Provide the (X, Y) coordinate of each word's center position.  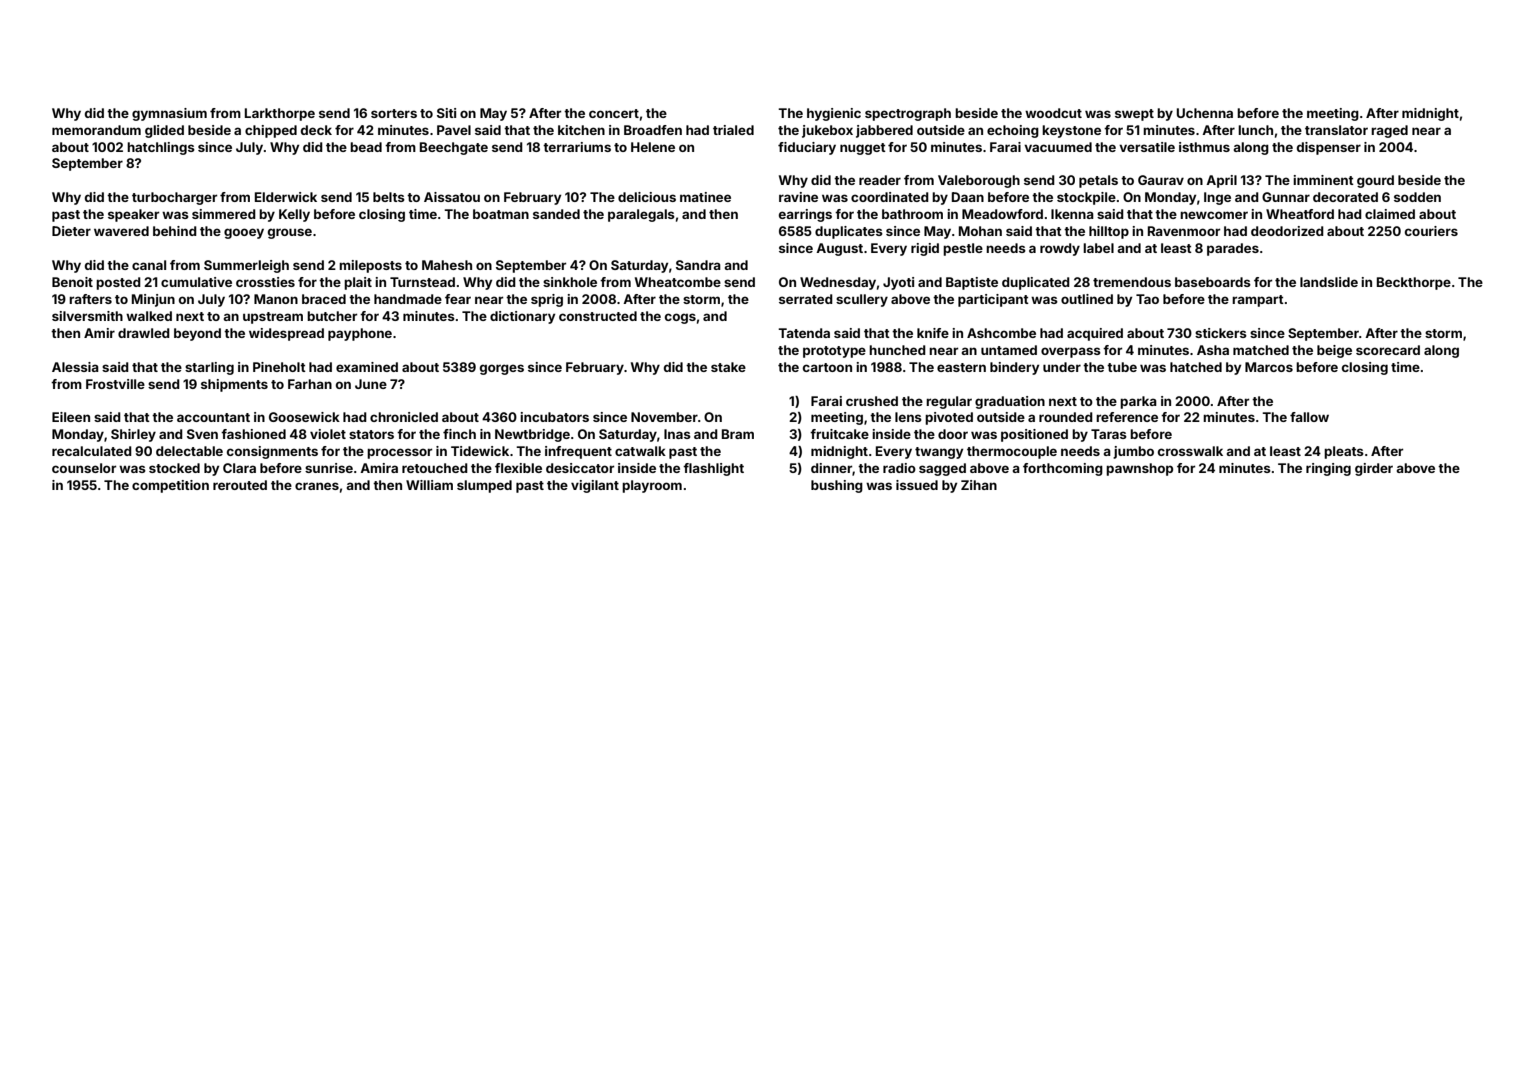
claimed (1390, 214)
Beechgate (454, 148)
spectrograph (908, 114)
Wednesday (838, 283)
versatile (1147, 147)
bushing (837, 486)
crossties (265, 282)
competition (170, 486)
